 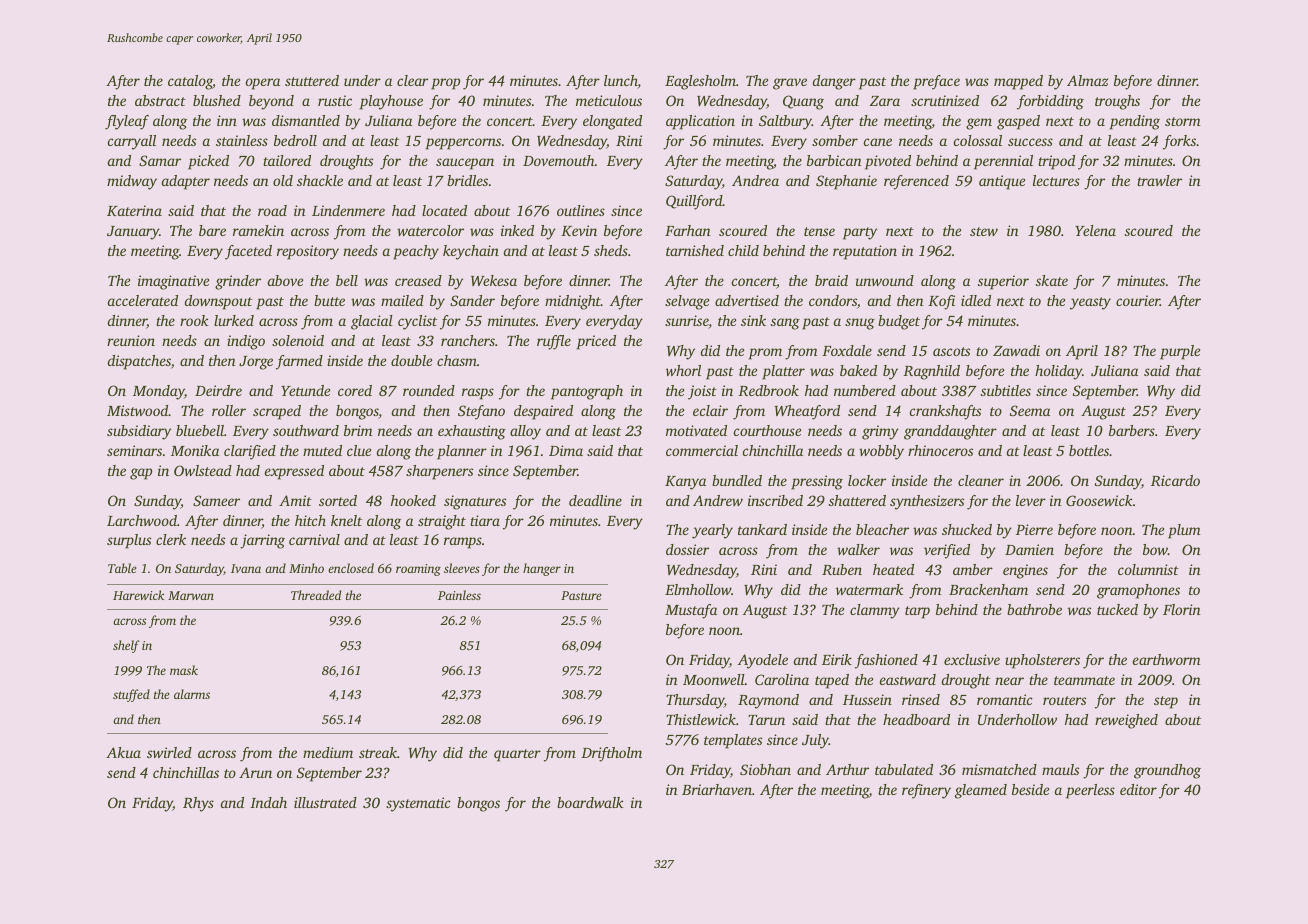 What do you see at coordinates (1182, 121) in the page?
I see `storm` at bounding box center [1182, 121].
